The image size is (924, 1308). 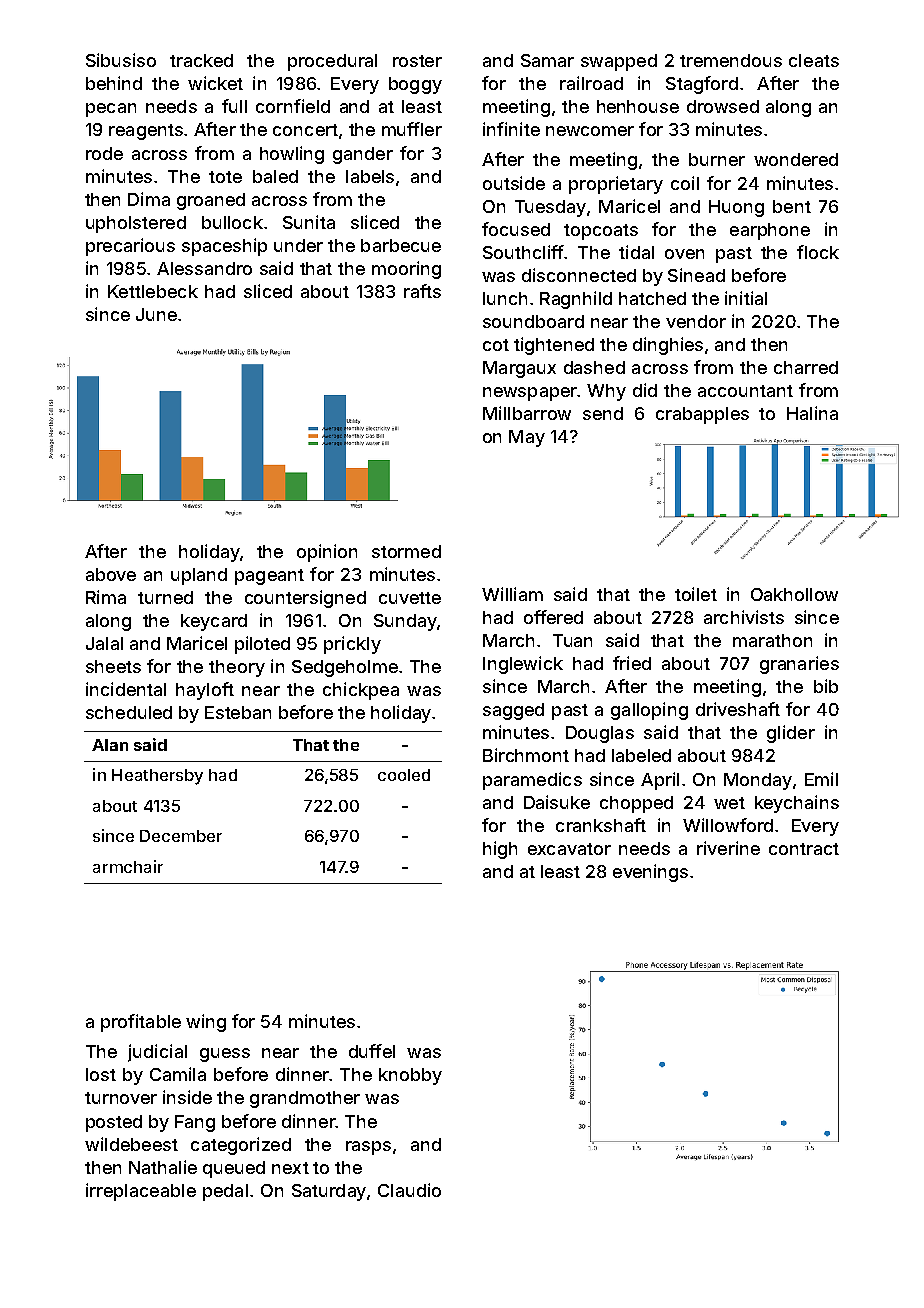 What do you see at coordinates (225, 1192) in the screenshot?
I see `pedal` at bounding box center [225, 1192].
